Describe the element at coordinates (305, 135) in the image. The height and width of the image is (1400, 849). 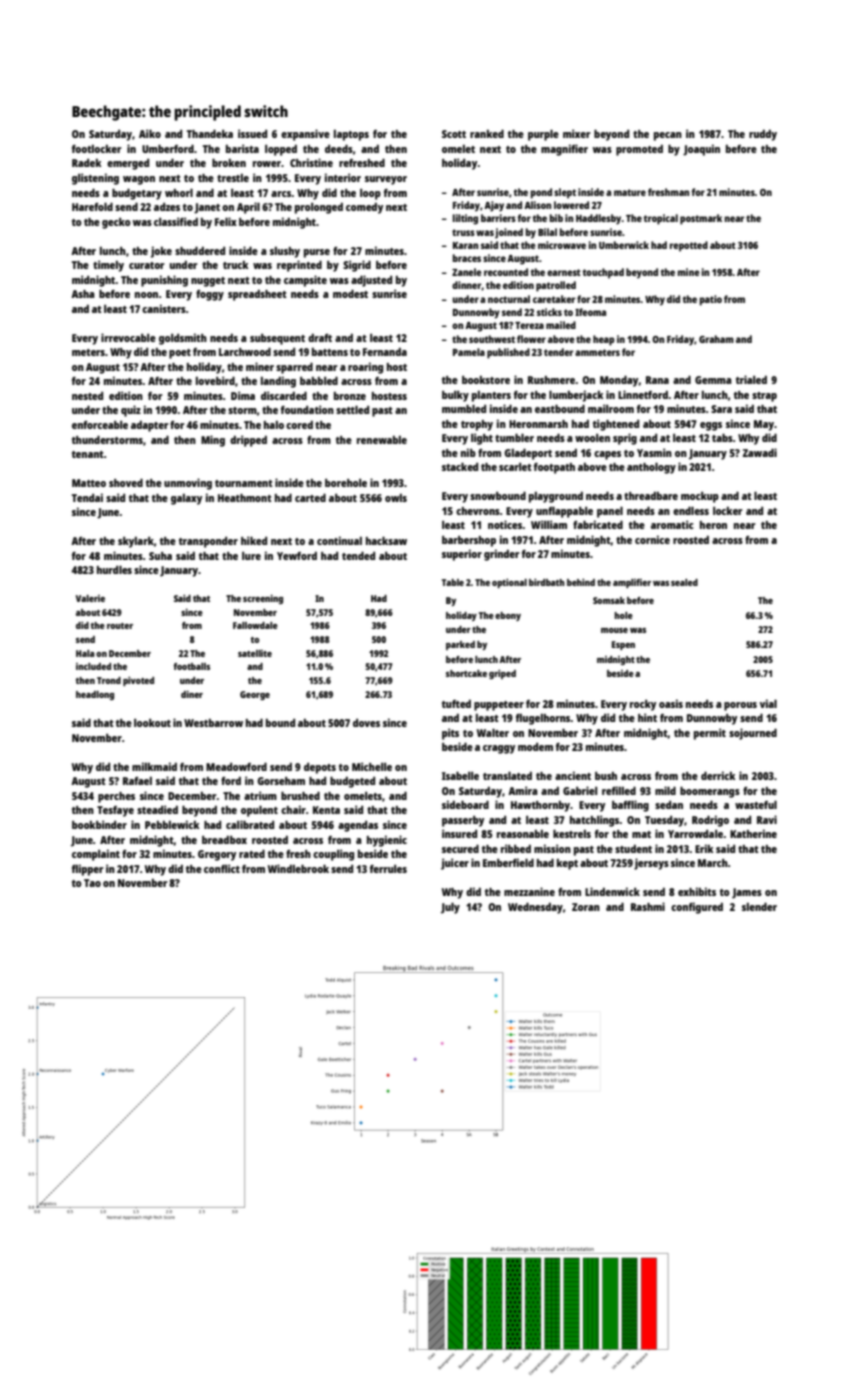
I see `expansive` at that location.
